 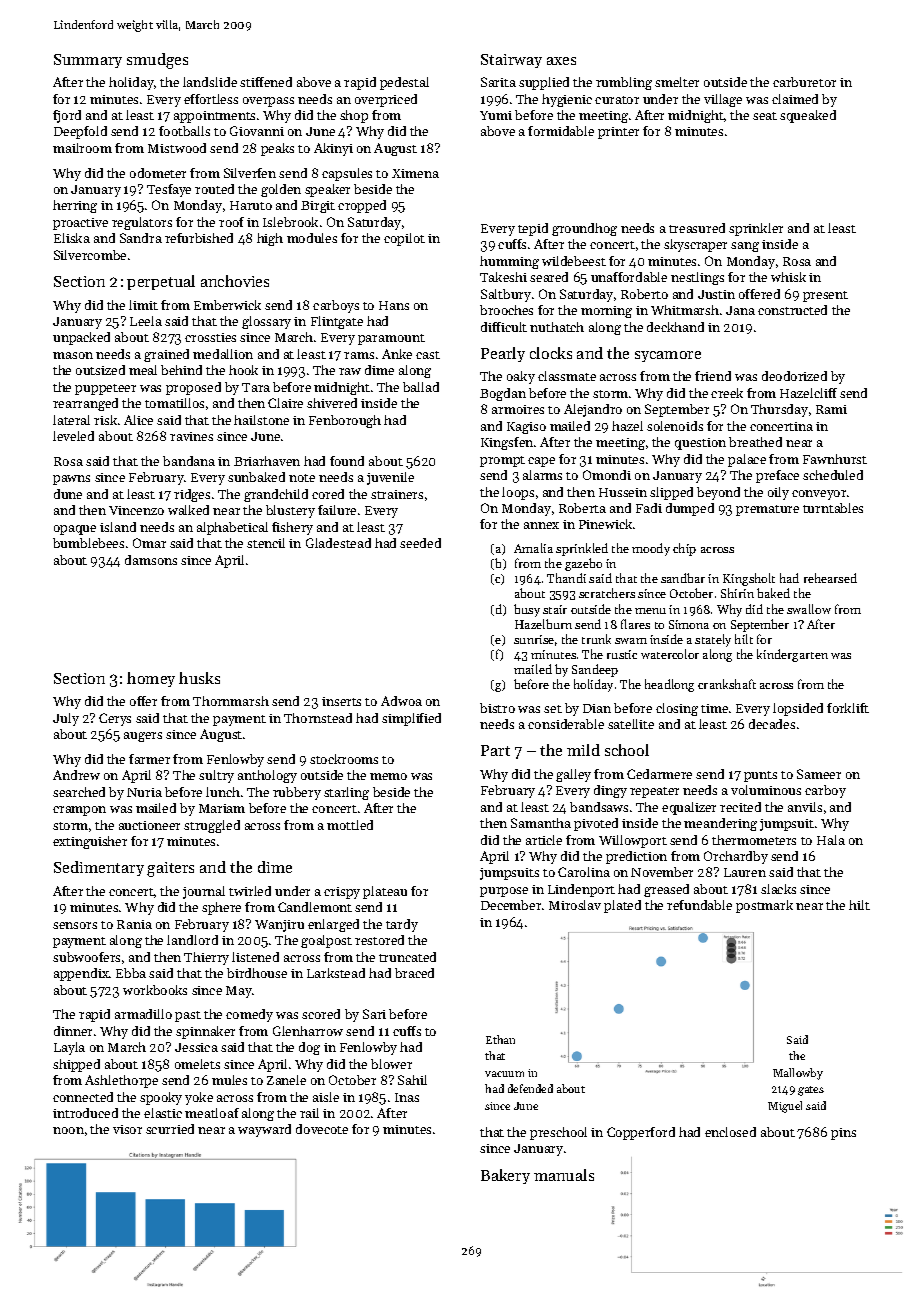 I want to click on humming, so click(x=509, y=262).
